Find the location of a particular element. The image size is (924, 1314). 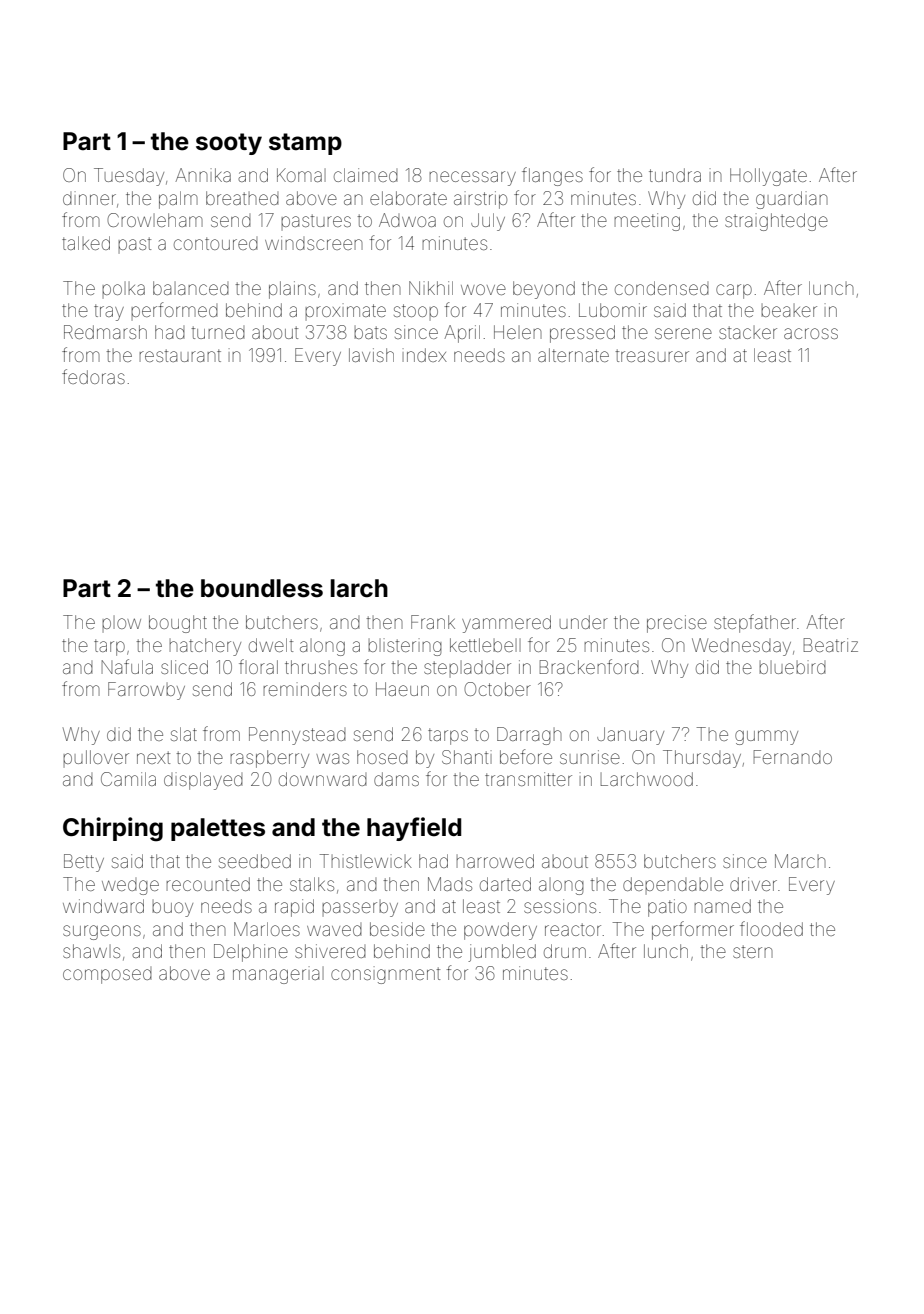

consignment is located at coordinates (385, 975).
